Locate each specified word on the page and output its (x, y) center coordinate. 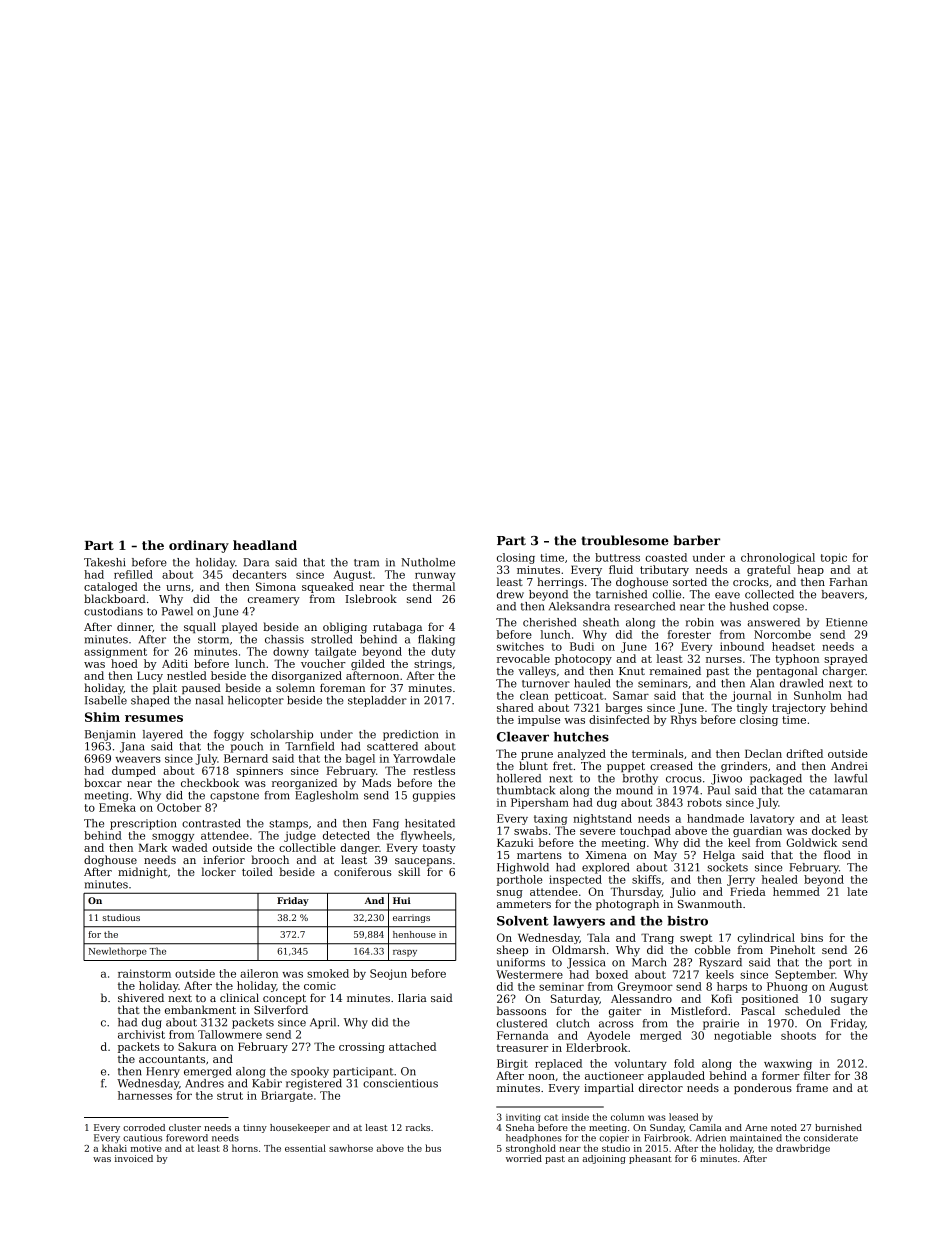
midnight (142, 873)
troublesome (625, 540)
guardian (757, 831)
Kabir (267, 1083)
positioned (770, 999)
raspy (405, 953)
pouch (247, 747)
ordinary (199, 546)
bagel (360, 759)
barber (696, 540)
